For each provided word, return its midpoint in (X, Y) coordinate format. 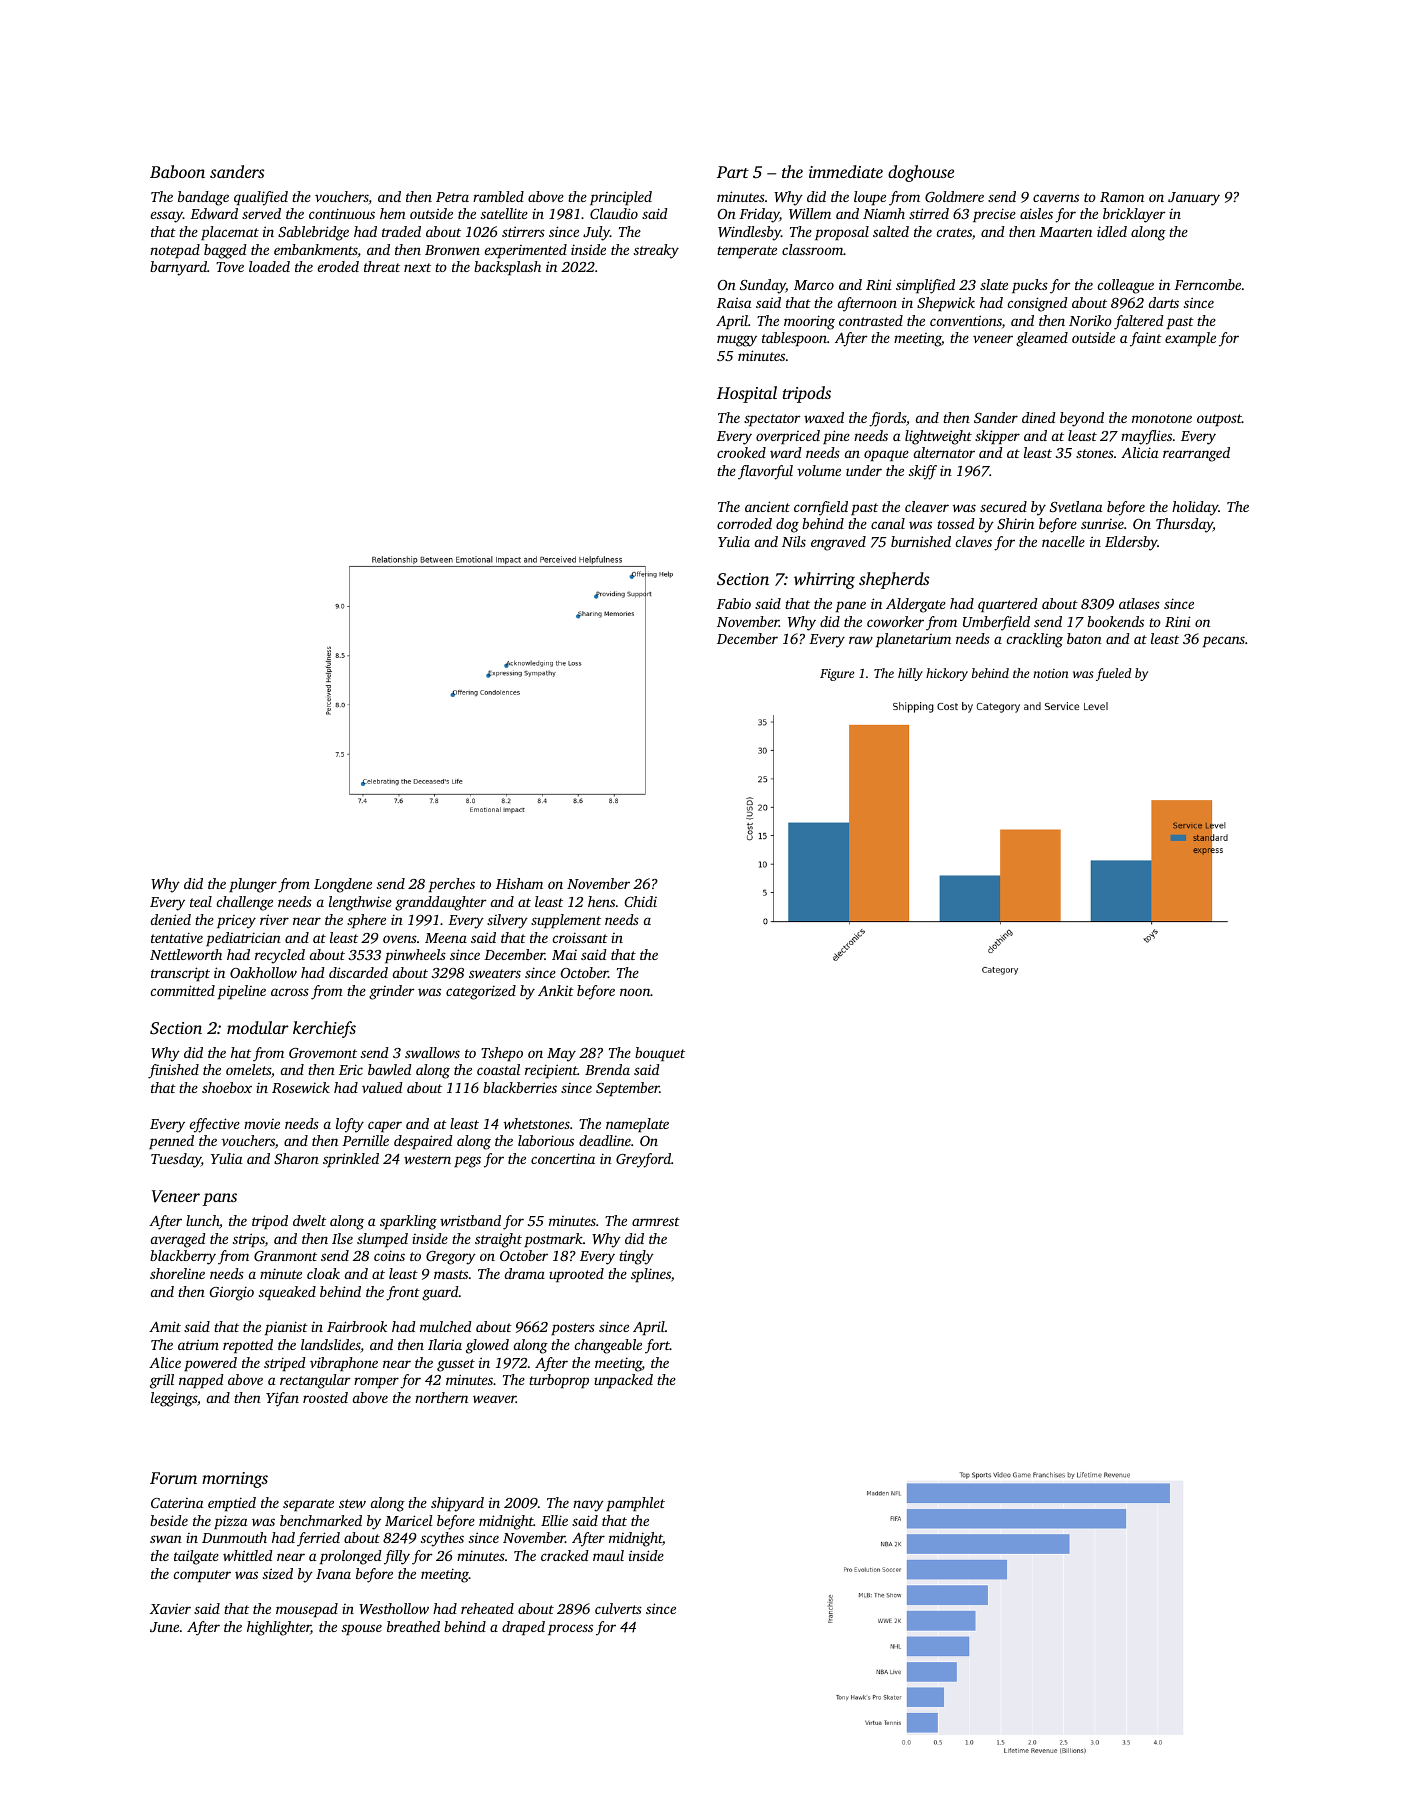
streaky (656, 251)
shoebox (227, 1087)
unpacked (623, 1381)
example (1190, 339)
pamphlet (635, 1504)
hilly (910, 674)
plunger (253, 885)
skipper (997, 437)
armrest (656, 1221)
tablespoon (794, 339)
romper (376, 1382)
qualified (261, 198)
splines (651, 1275)
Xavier (170, 1608)
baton (1084, 638)
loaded (269, 266)
